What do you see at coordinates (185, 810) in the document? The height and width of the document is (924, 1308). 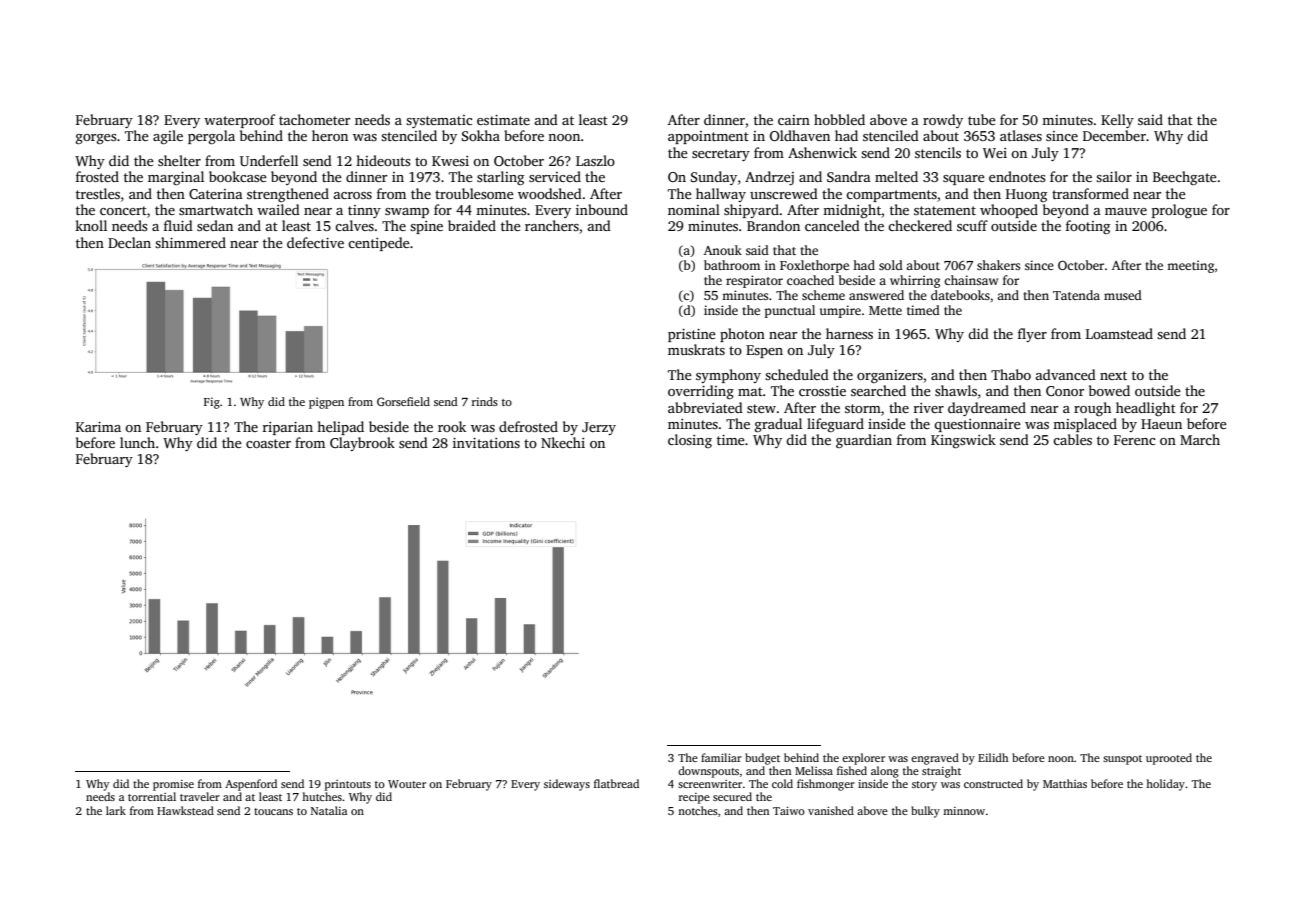 I see `Hawkstead` at bounding box center [185, 810].
